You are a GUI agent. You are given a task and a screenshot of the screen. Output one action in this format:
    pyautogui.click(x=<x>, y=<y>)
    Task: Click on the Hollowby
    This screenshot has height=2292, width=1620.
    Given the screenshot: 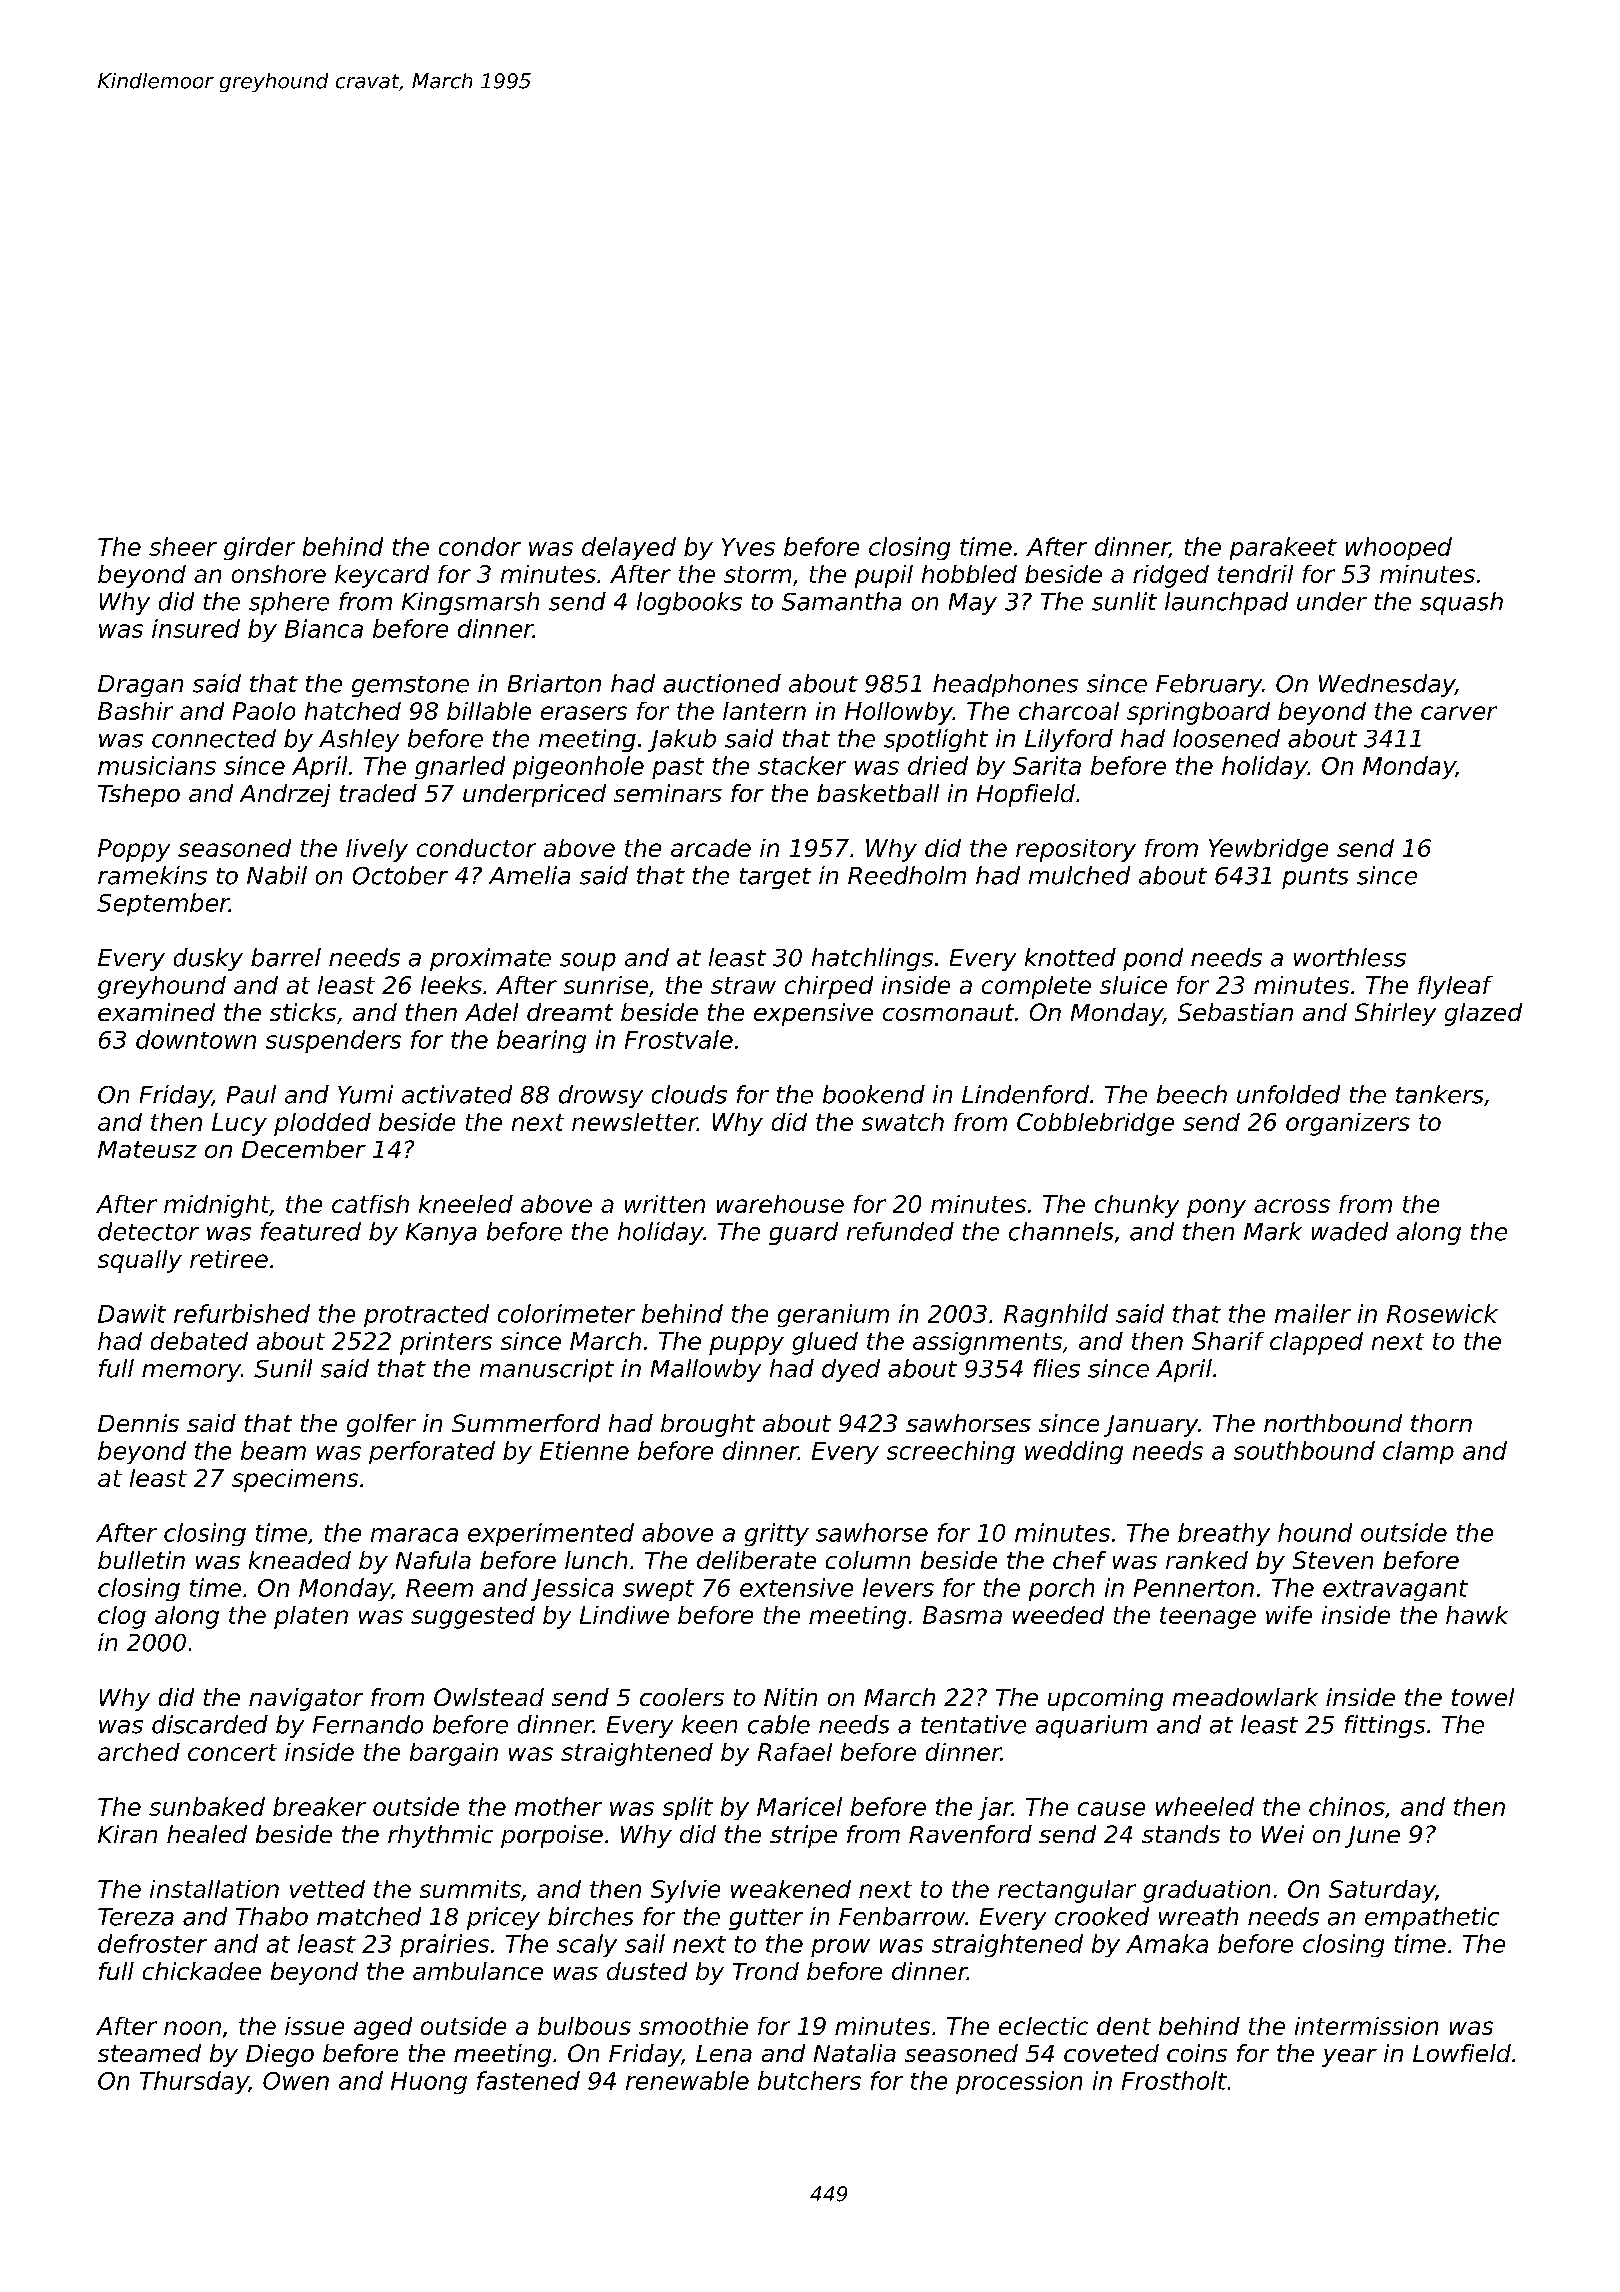 What is the action you would take?
    pyautogui.click(x=899, y=713)
